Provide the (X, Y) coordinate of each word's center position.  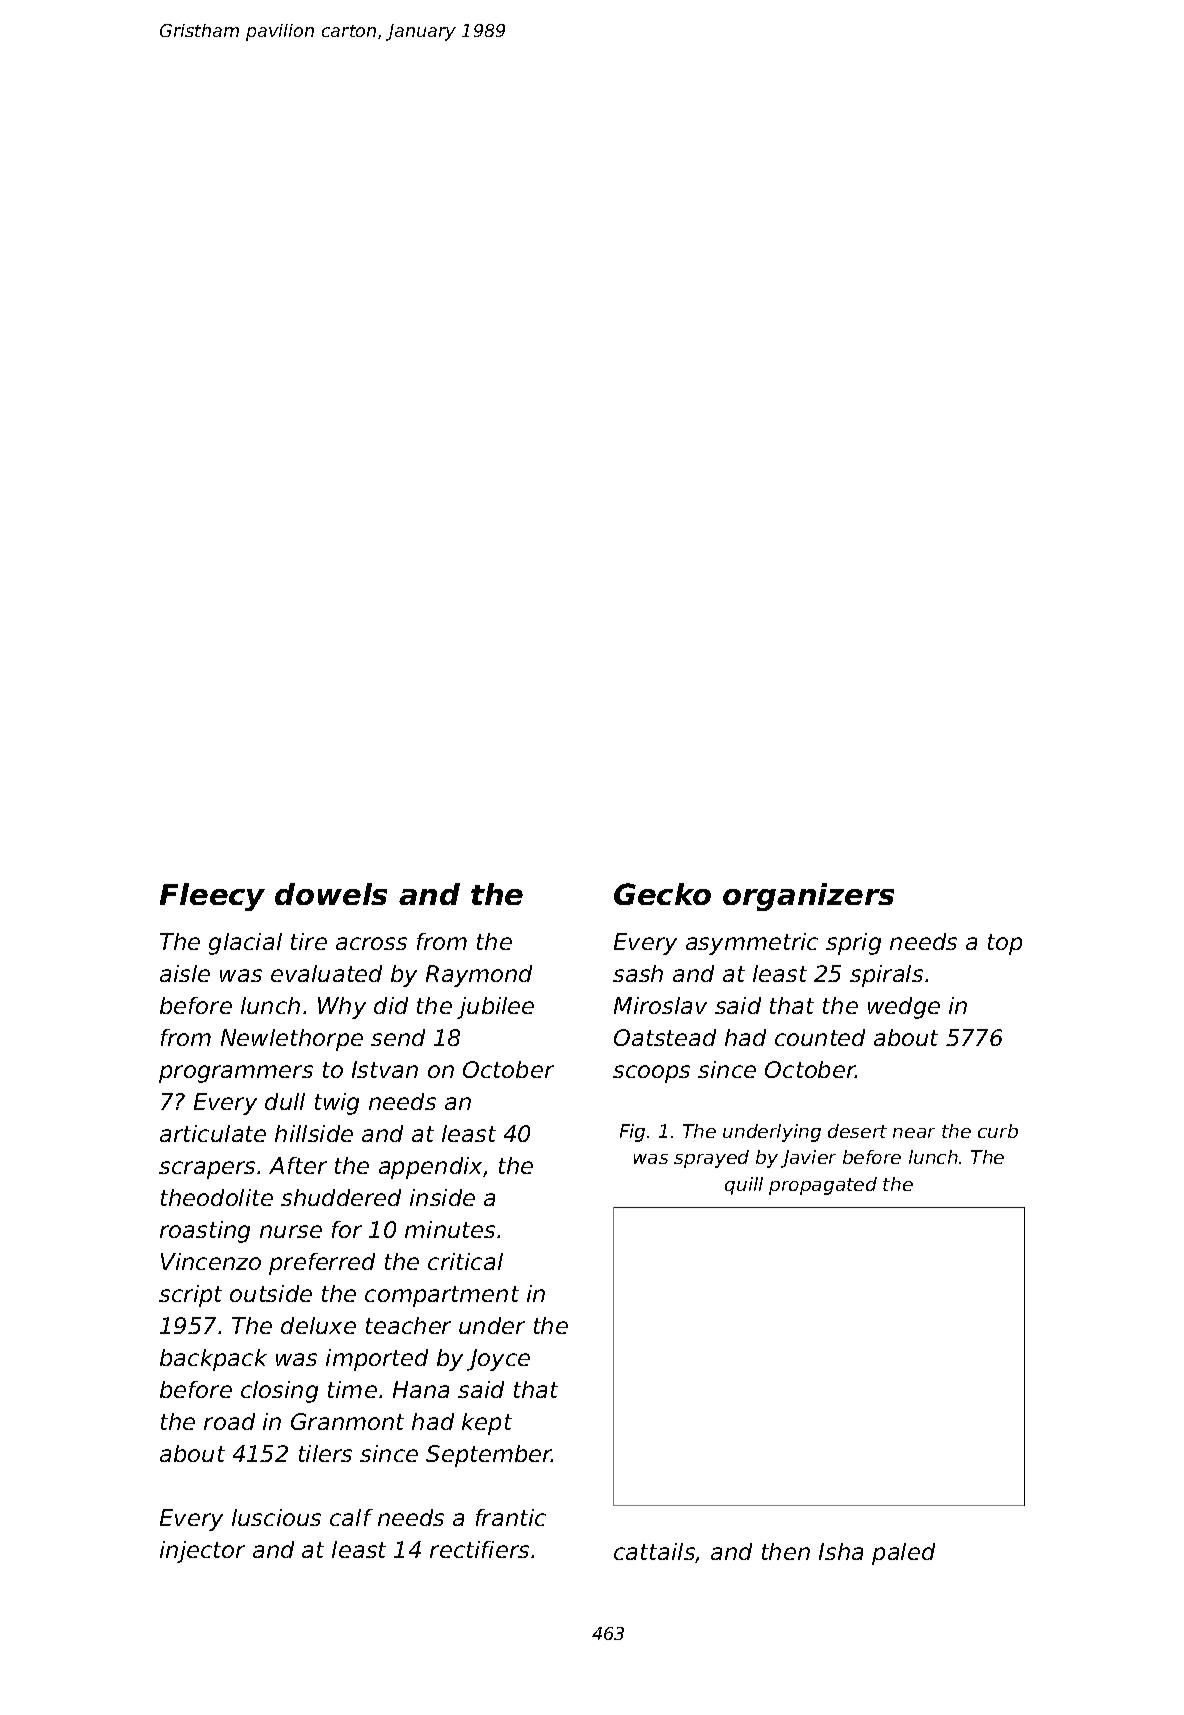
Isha (841, 1551)
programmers (236, 1074)
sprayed (711, 1159)
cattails (655, 1553)
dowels (331, 894)
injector (202, 1552)
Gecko (662, 894)
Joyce (498, 1360)
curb (998, 1131)
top (1005, 944)
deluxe (318, 1325)
